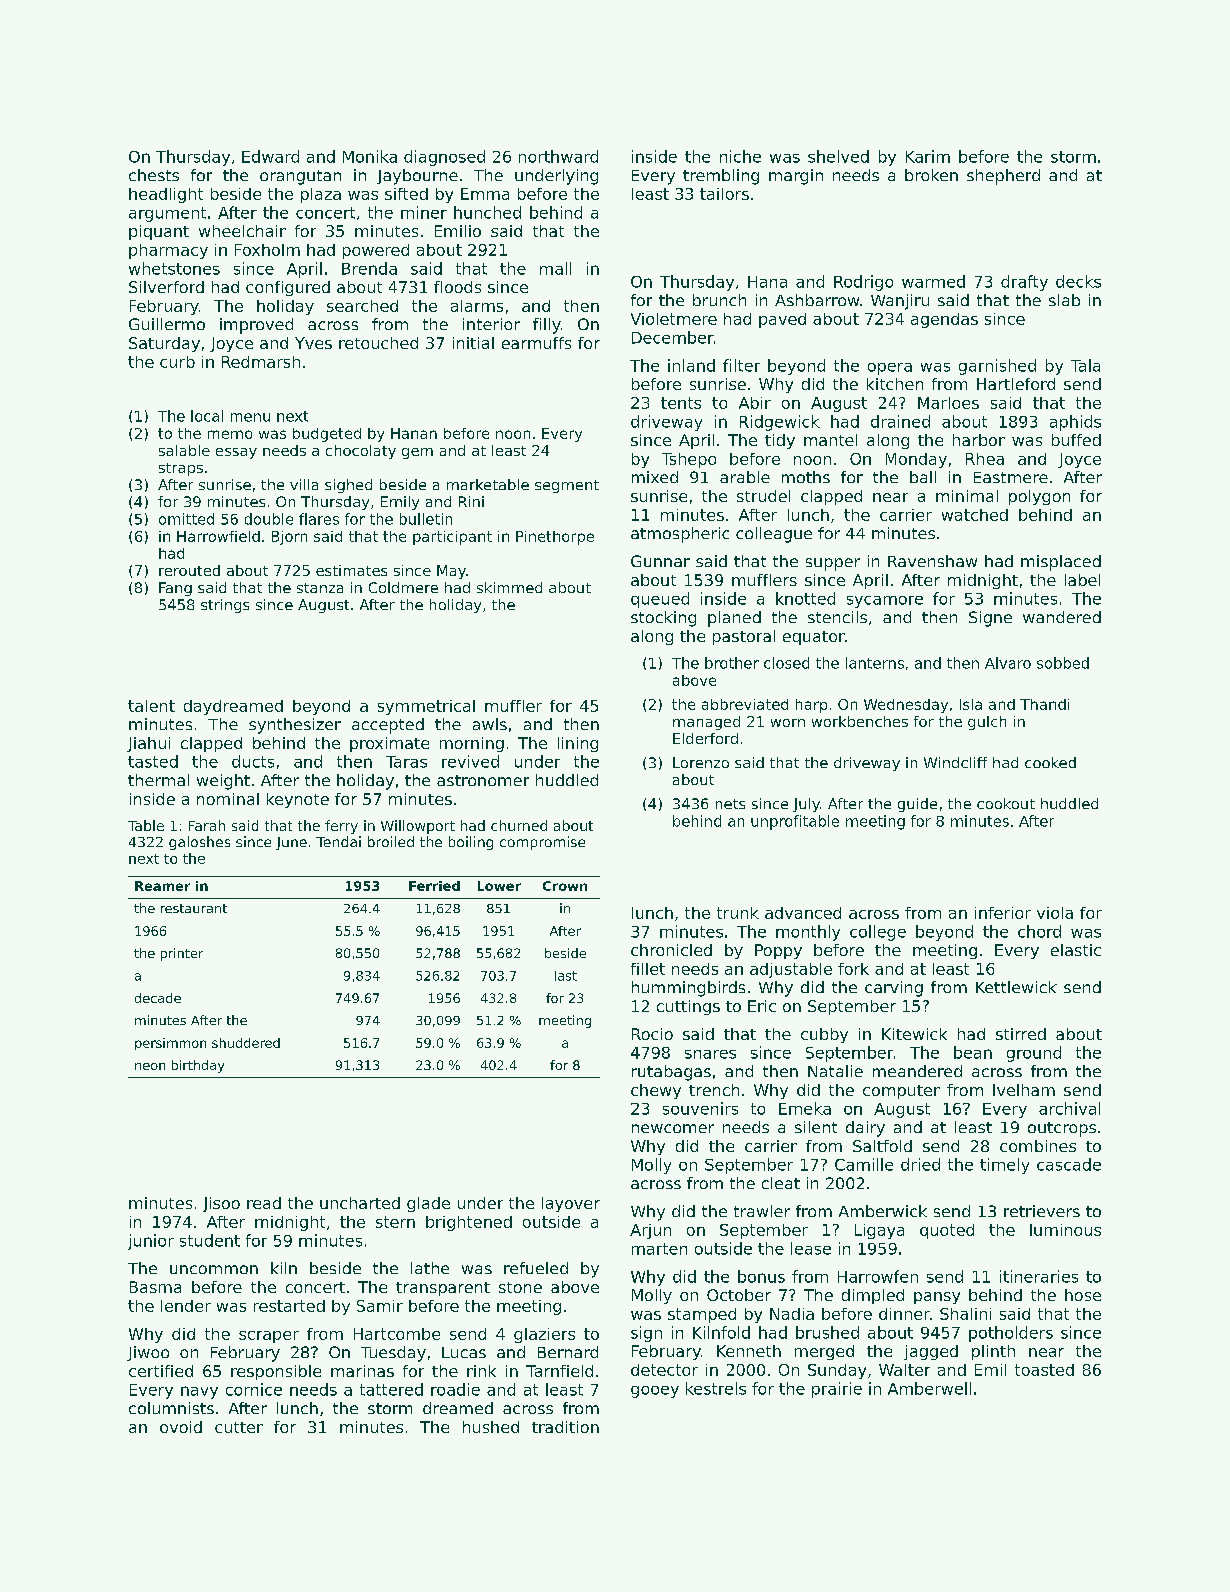 Image resolution: width=1230 pixels, height=1592 pixels. I want to click on managed, so click(706, 723).
